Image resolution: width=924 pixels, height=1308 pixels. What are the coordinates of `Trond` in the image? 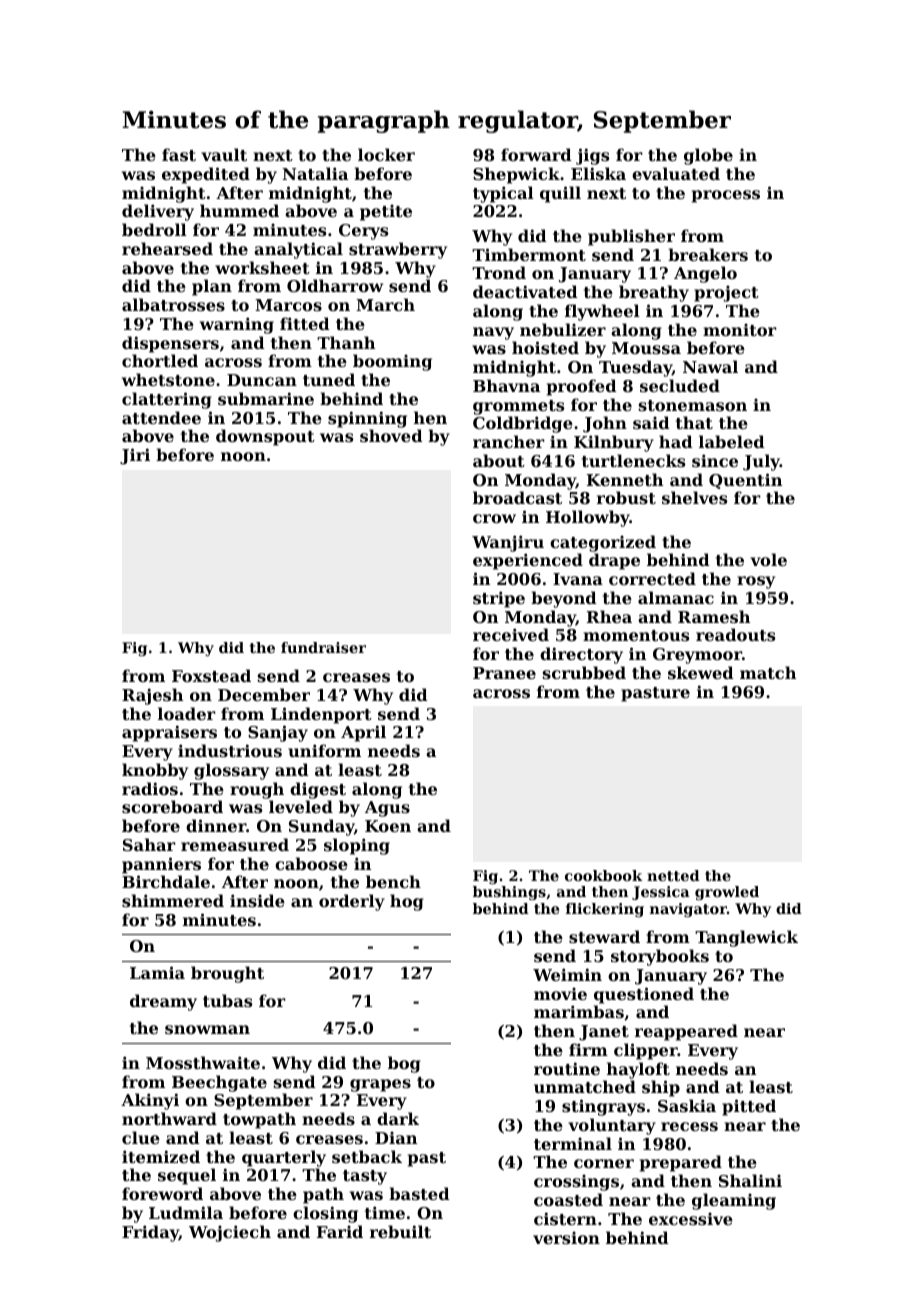 It's located at (499, 272).
